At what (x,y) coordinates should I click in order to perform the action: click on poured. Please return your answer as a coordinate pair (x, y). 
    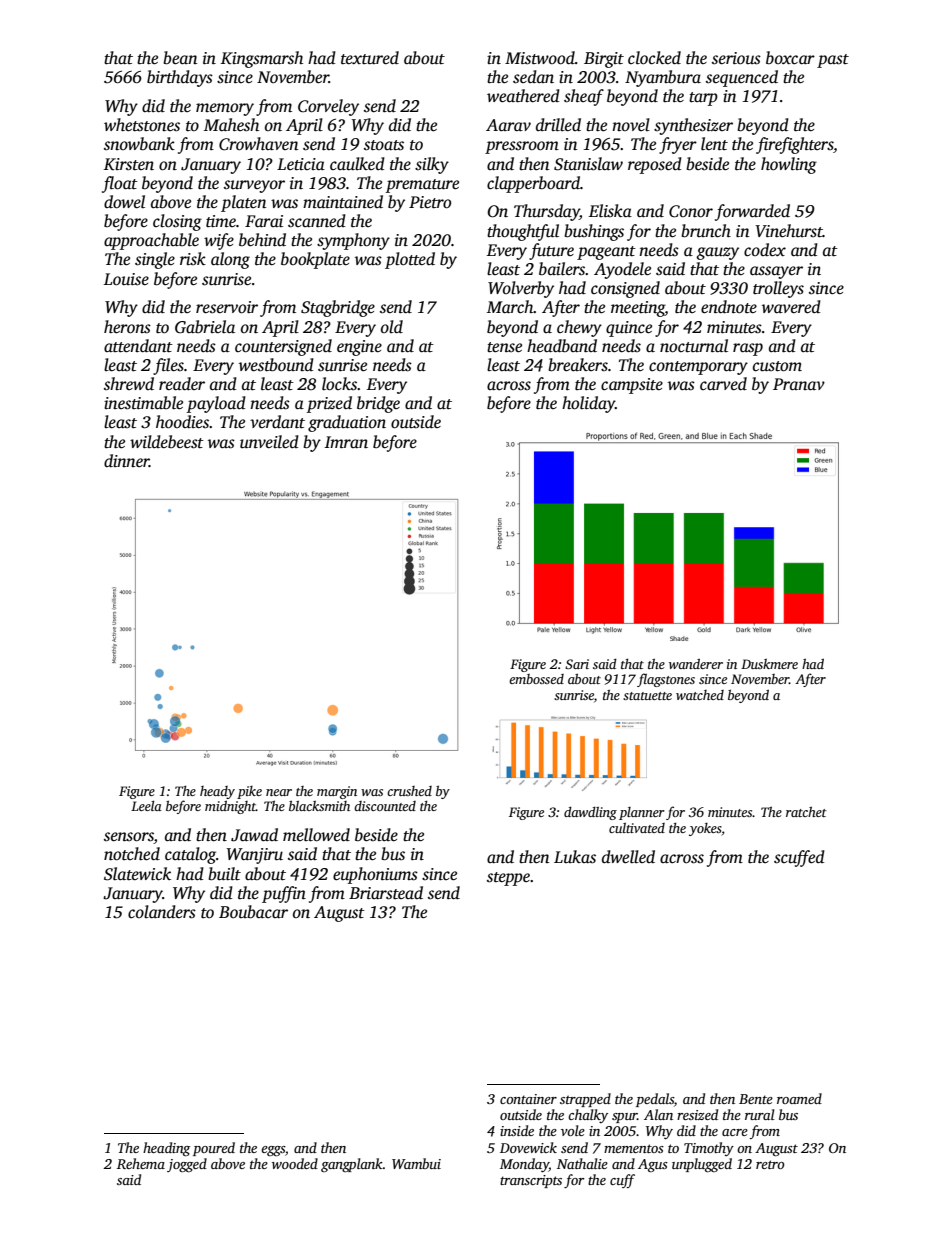
    Looking at the image, I should click on (214, 1149).
